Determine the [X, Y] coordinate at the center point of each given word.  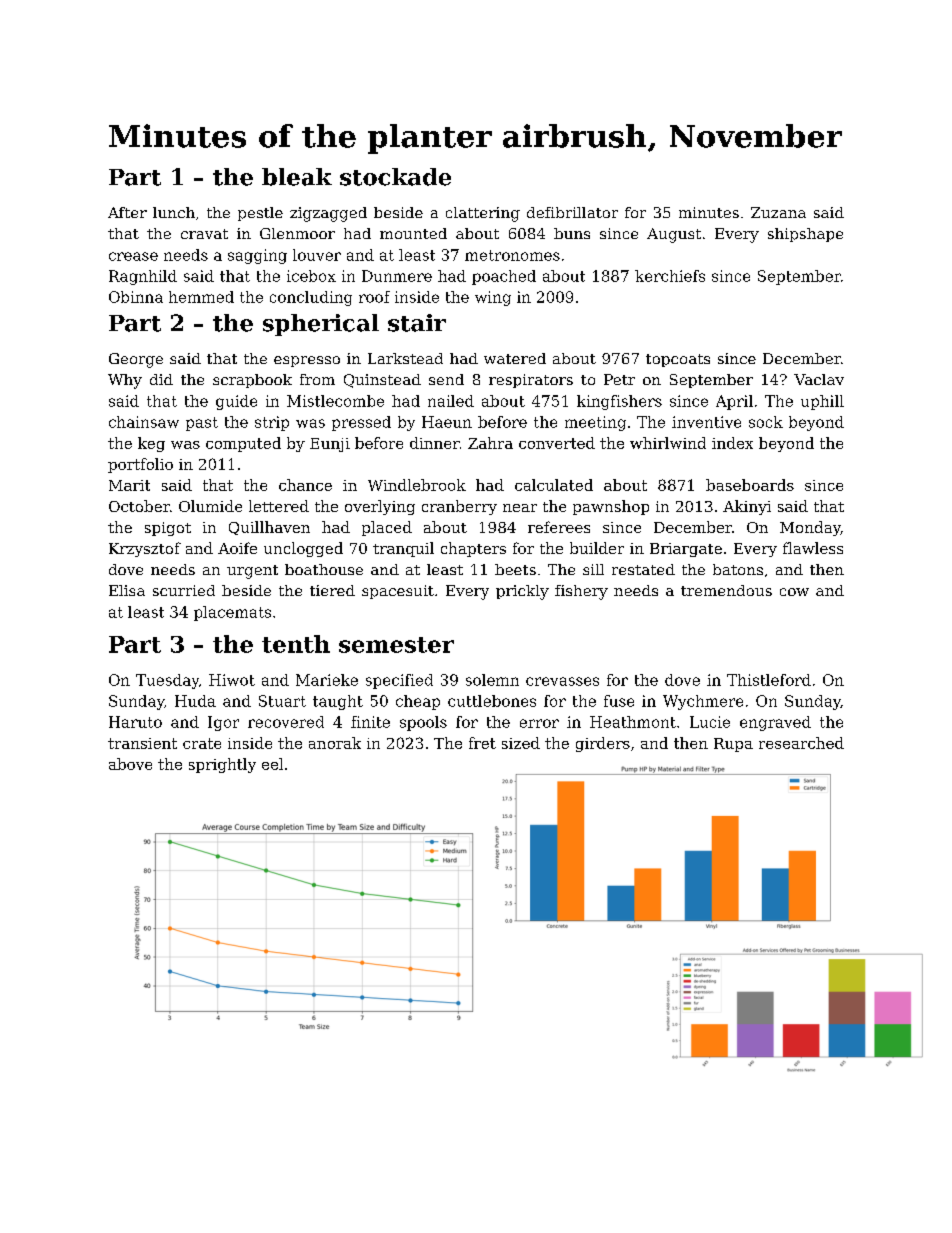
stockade [395, 177]
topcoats [678, 360]
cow [794, 592]
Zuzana [778, 212]
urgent [252, 572]
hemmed [201, 297]
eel [272, 764]
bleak [297, 177]
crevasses [562, 681]
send [446, 379]
